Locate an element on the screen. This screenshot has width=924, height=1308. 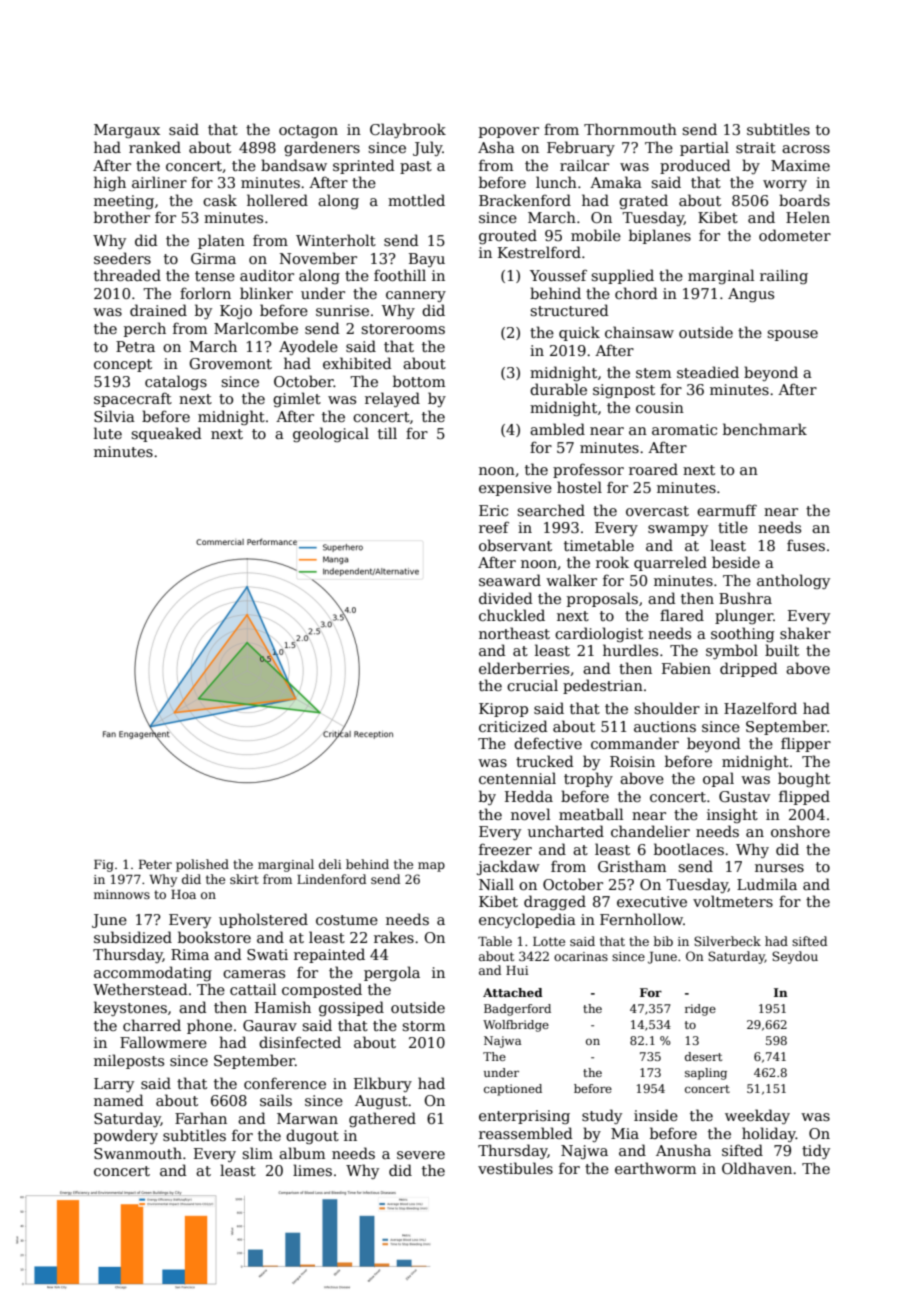
plunger is located at coordinates (744, 616).
